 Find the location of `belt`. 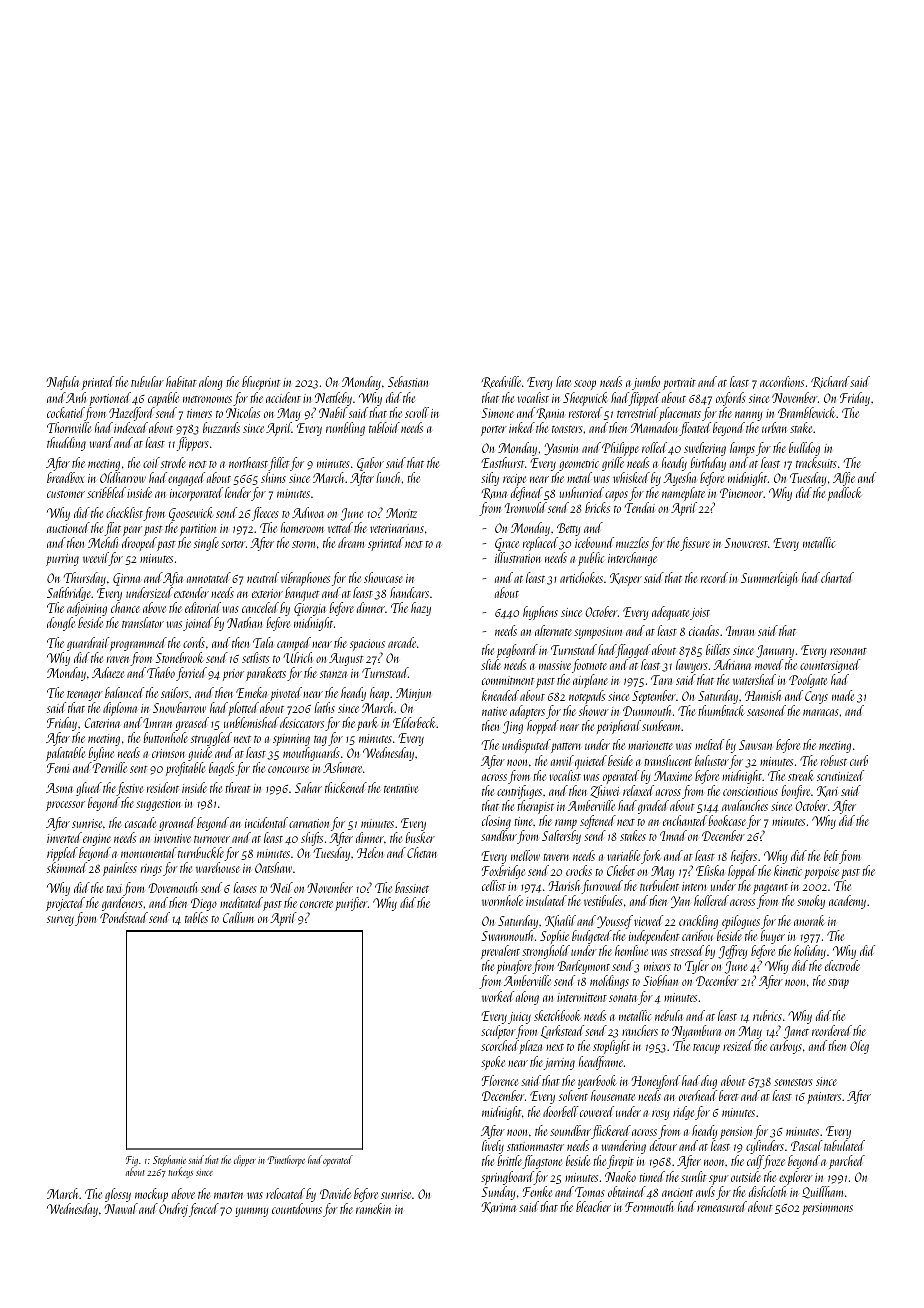

belt is located at coordinates (831, 855).
